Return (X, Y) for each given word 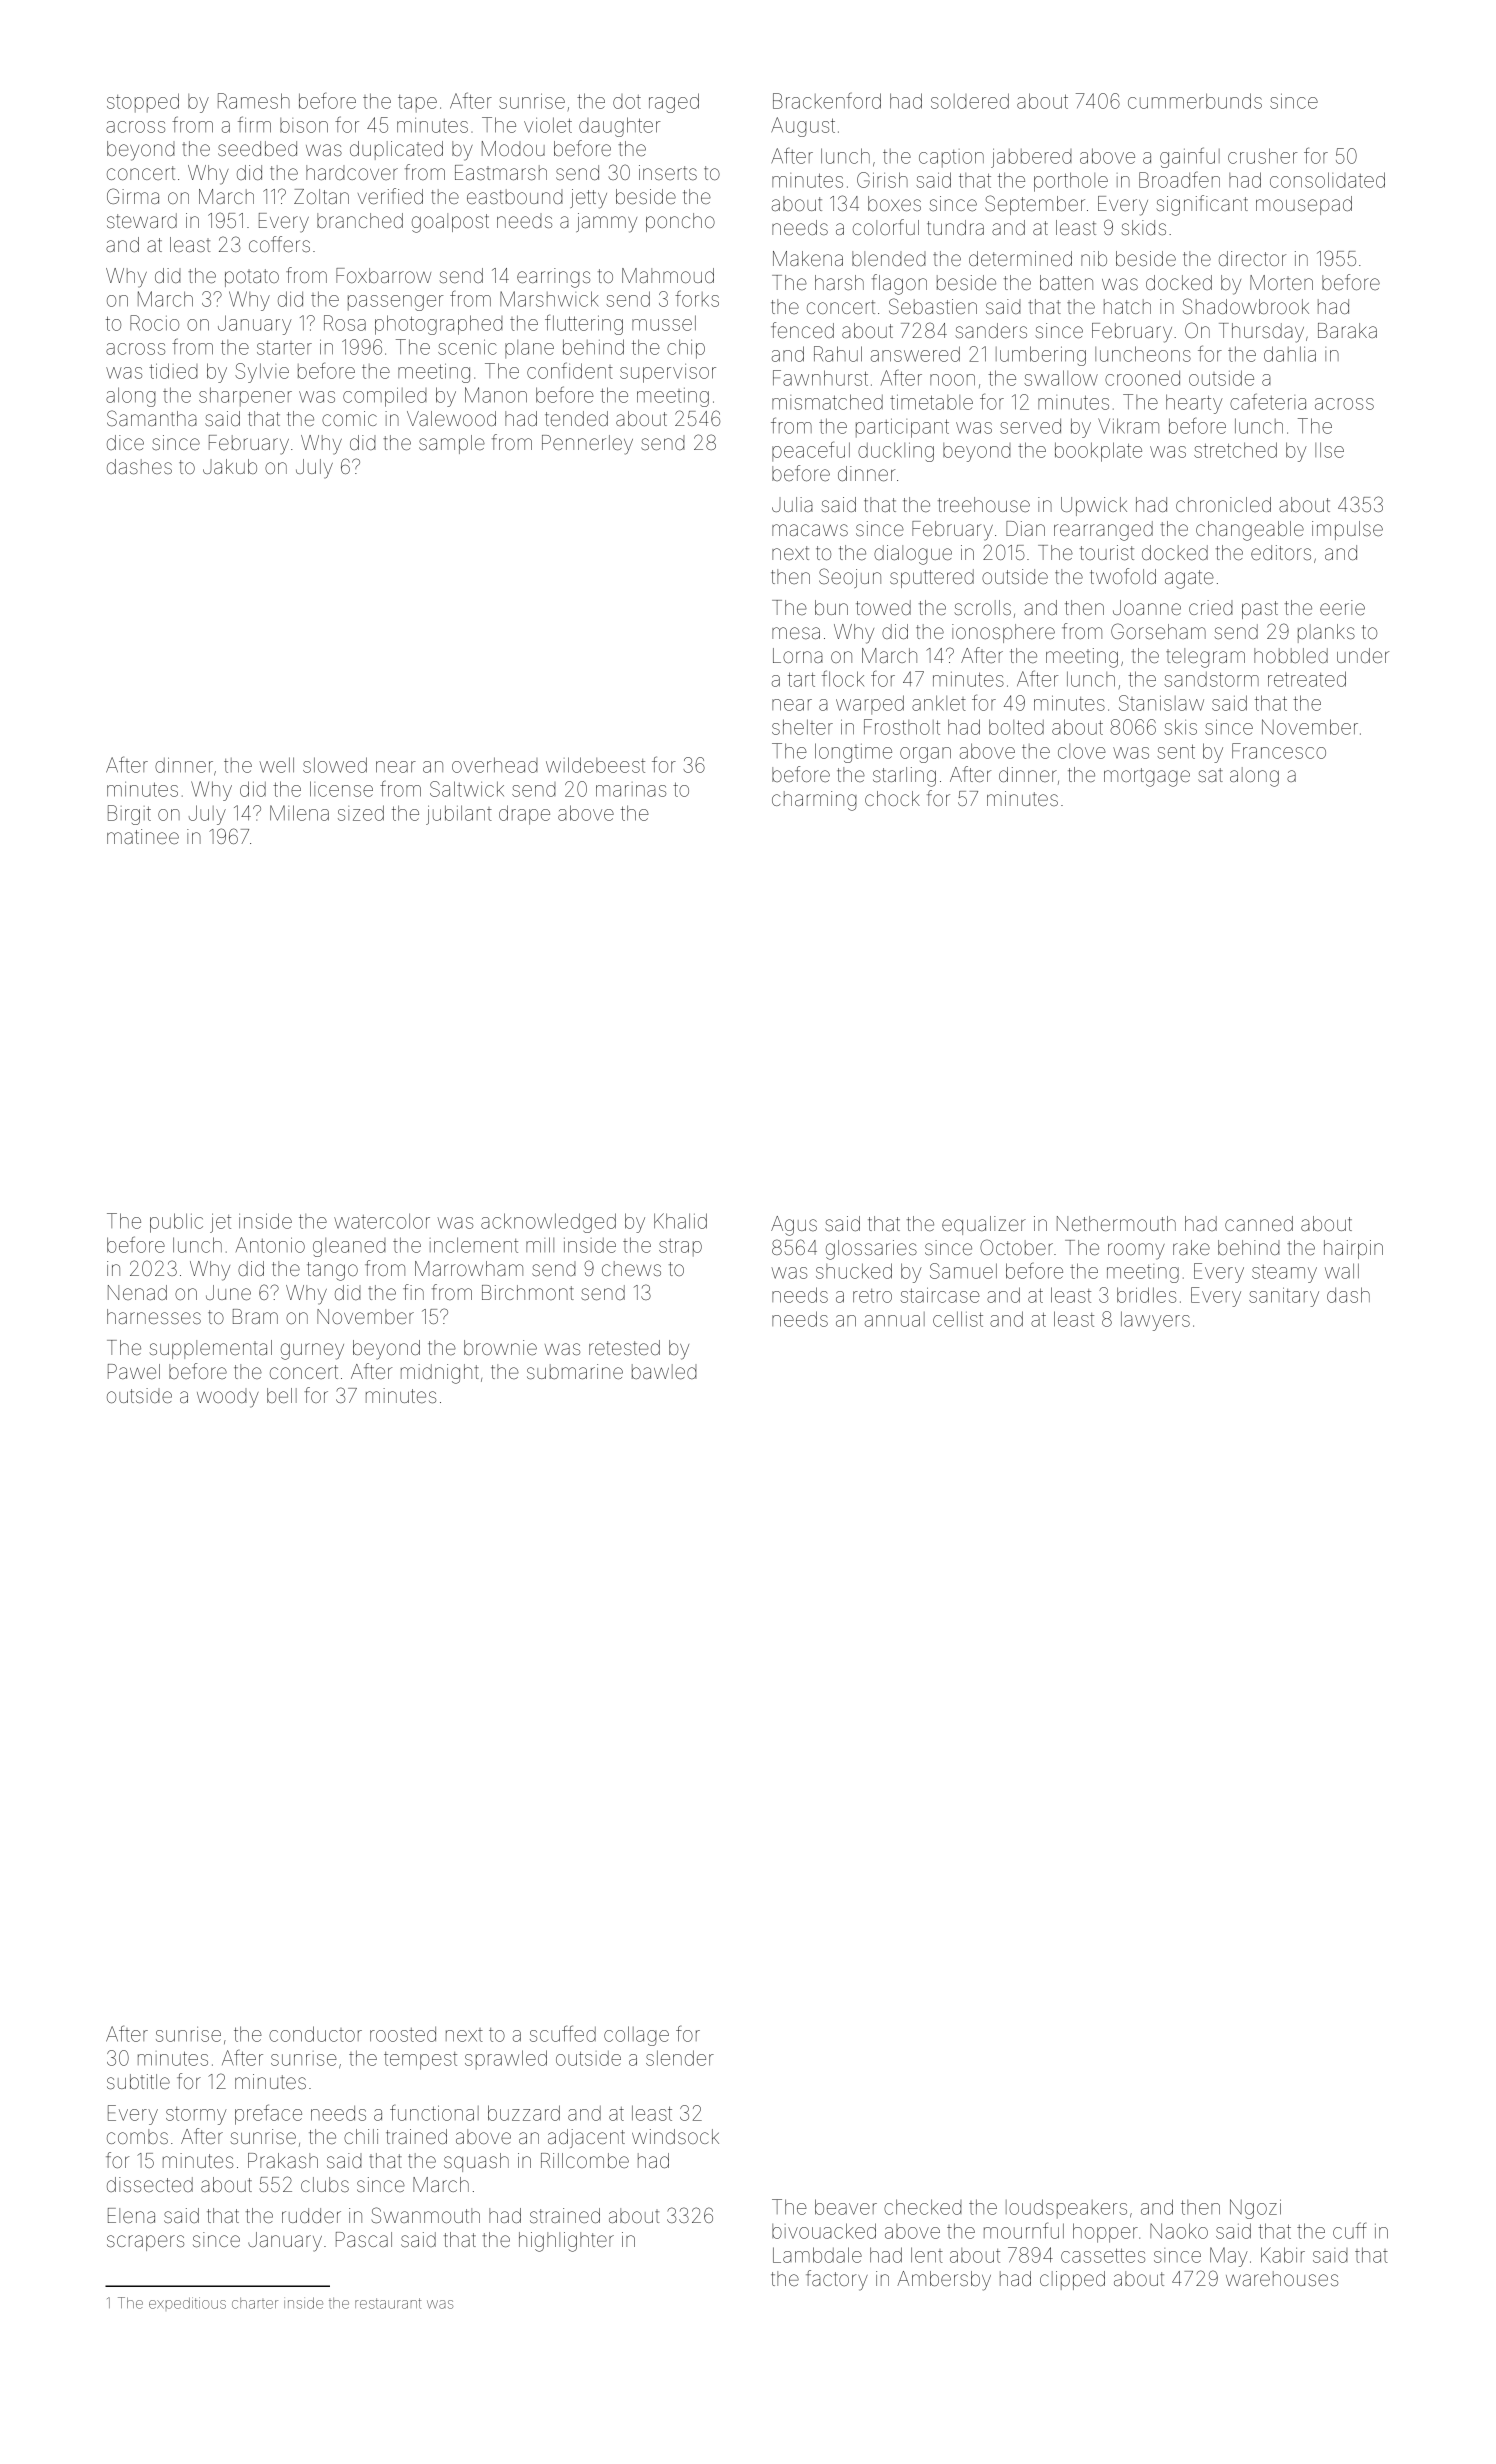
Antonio (270, 1245)
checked (922, 2207)
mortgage (1147, 777)
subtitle (138, 2081)
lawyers (1155, 1321)
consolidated (1327, 180)
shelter (802, 727)
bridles (1146, 1295)
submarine (575, 1371)
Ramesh (254, 101)
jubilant (459, 815)
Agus (794, 1226)
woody (228, 1398)
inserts (668, 172)
